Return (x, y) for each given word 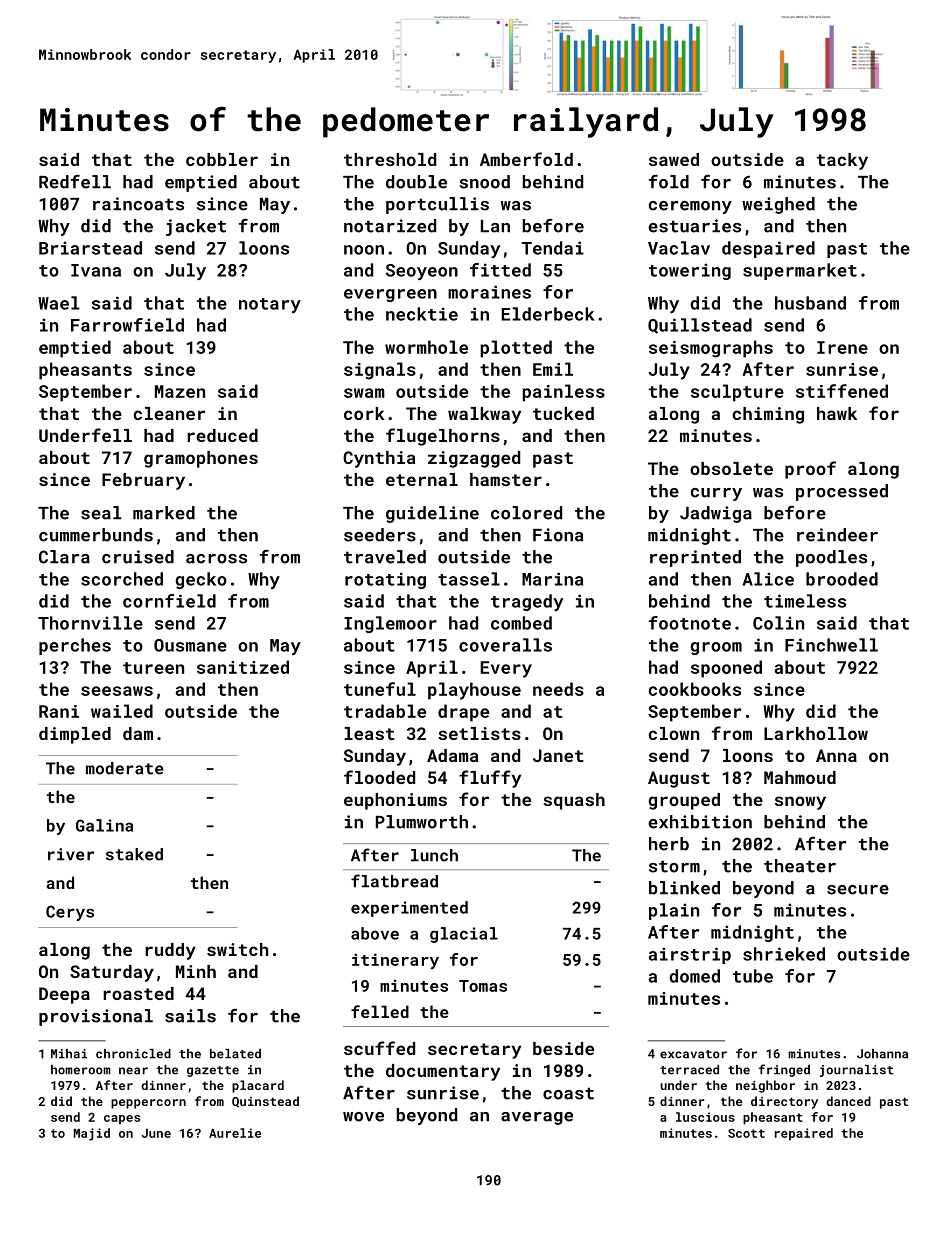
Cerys (70, 913)
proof (810, 470)
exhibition (700, 822)
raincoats (138, 204)
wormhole (426, 347)
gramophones (201, 459)
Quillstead (700, 326)
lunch (434, 855)
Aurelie (235, 1133)
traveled (385, 557)
